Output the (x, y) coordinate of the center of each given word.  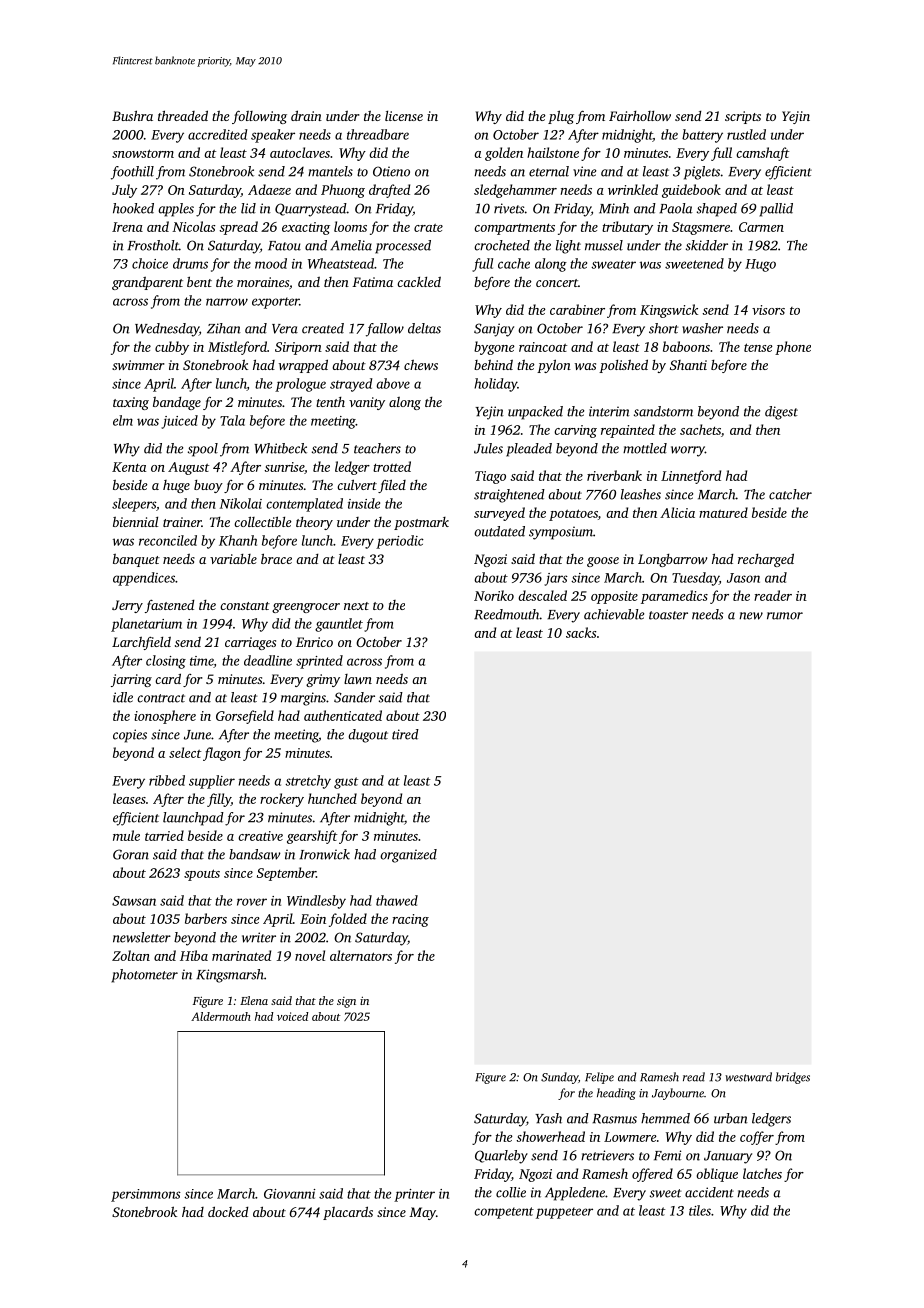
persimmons (146, 1195)
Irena (127, 227)
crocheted (502, 245)
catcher (790, 494)
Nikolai (241, 503)
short (663, 328)
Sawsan (134, 901)
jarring (131, 680)
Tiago (490, 477)
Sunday (559, 1078)
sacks (581, 632)
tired (405, 734)
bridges (793, 1078)
